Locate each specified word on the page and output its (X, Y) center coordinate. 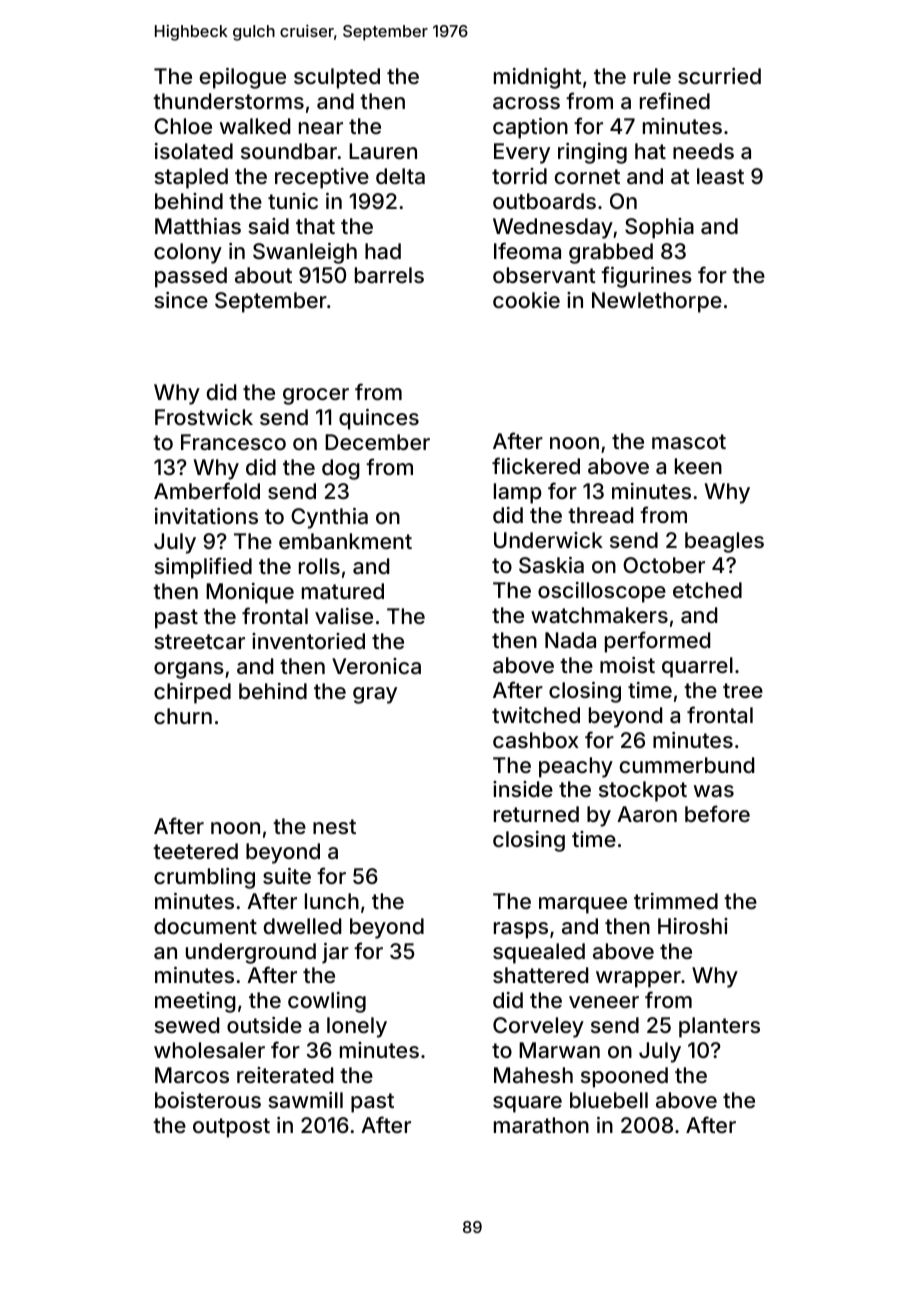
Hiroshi (693, 926)
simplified (203, 568)
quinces (379, 419)
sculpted (337, 78)
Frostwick (204, 417)
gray (375, 695)
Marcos (192, 1075)
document (205, 926)
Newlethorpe (657, 302)
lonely (357, 1027)
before (717, 813)
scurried (719, 76)
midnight (538, 78)
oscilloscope (602, 592)
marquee (583, 905)
